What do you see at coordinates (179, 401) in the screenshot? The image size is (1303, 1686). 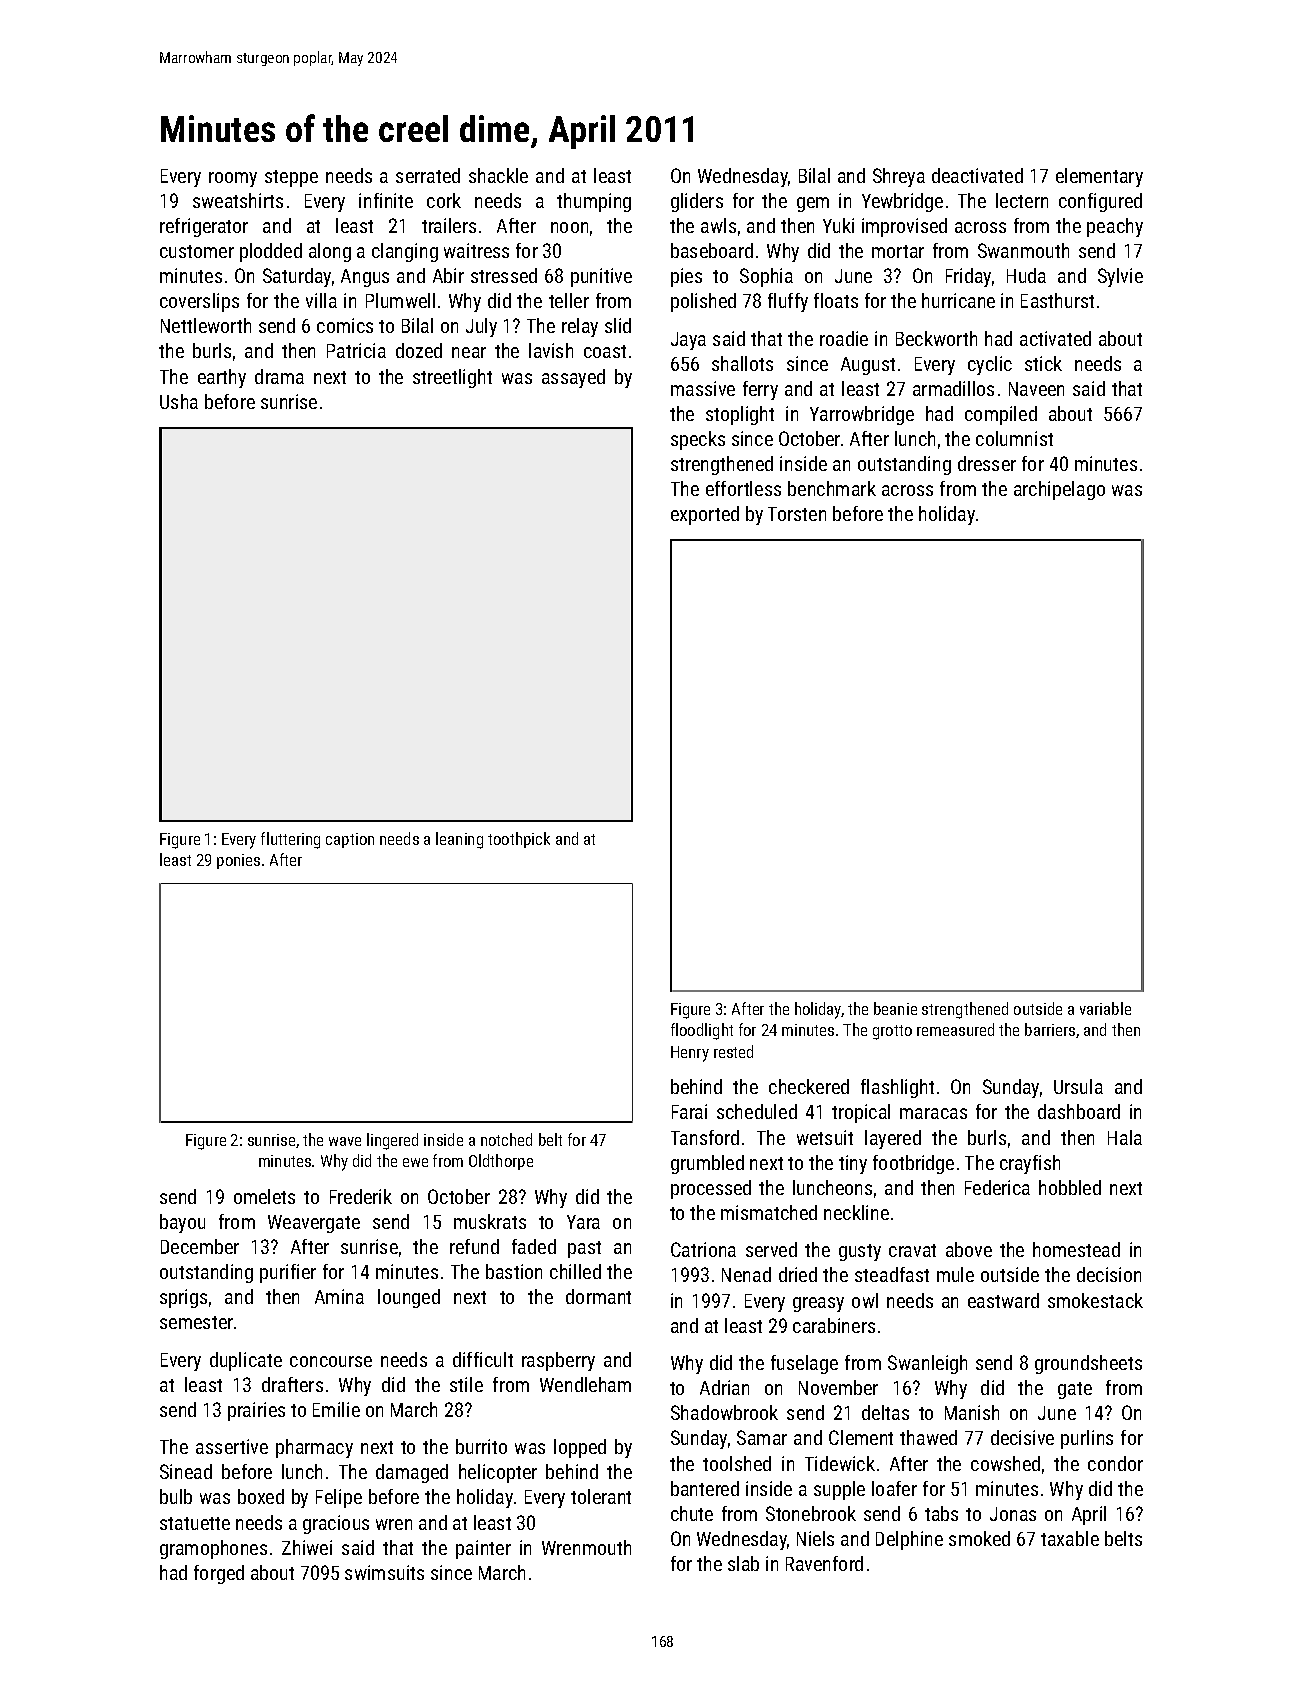 I see `Usha` at bounding box center [179, 401].
